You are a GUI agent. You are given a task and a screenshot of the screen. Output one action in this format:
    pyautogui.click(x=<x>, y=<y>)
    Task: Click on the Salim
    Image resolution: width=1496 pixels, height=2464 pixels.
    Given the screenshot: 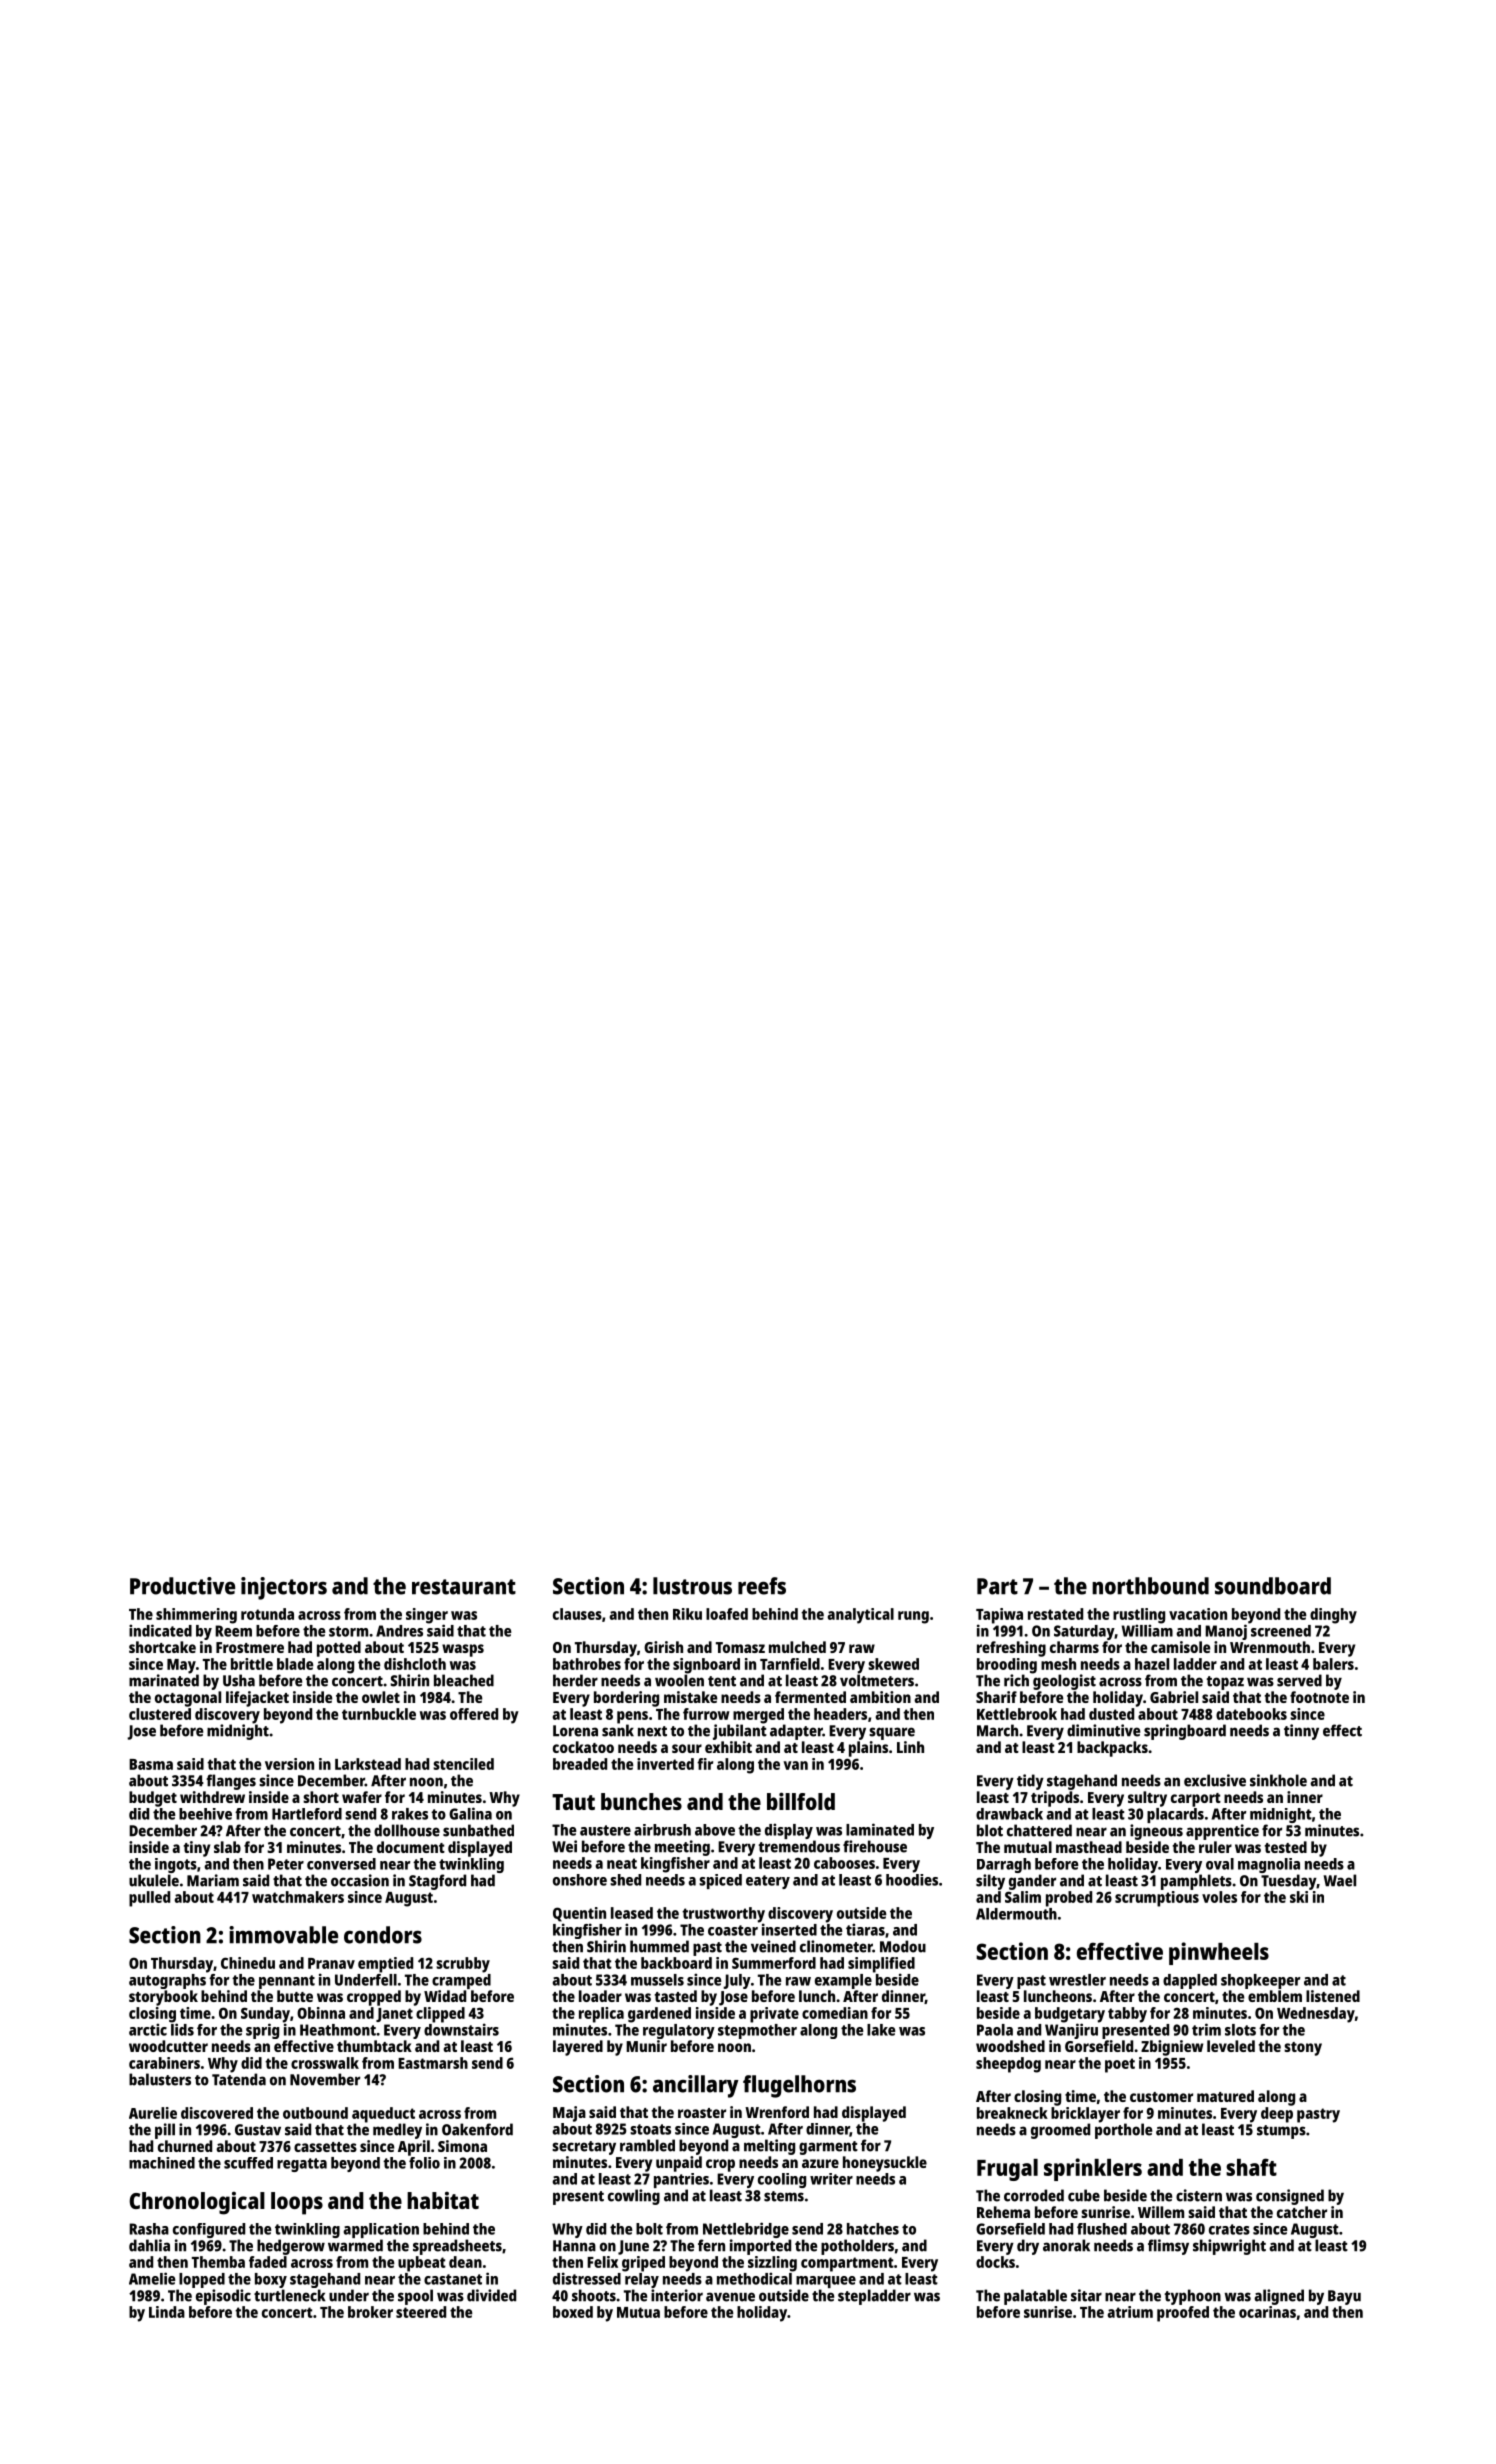 What is the action you would take?
    pyautogui.click(x=1023, y=1897)
